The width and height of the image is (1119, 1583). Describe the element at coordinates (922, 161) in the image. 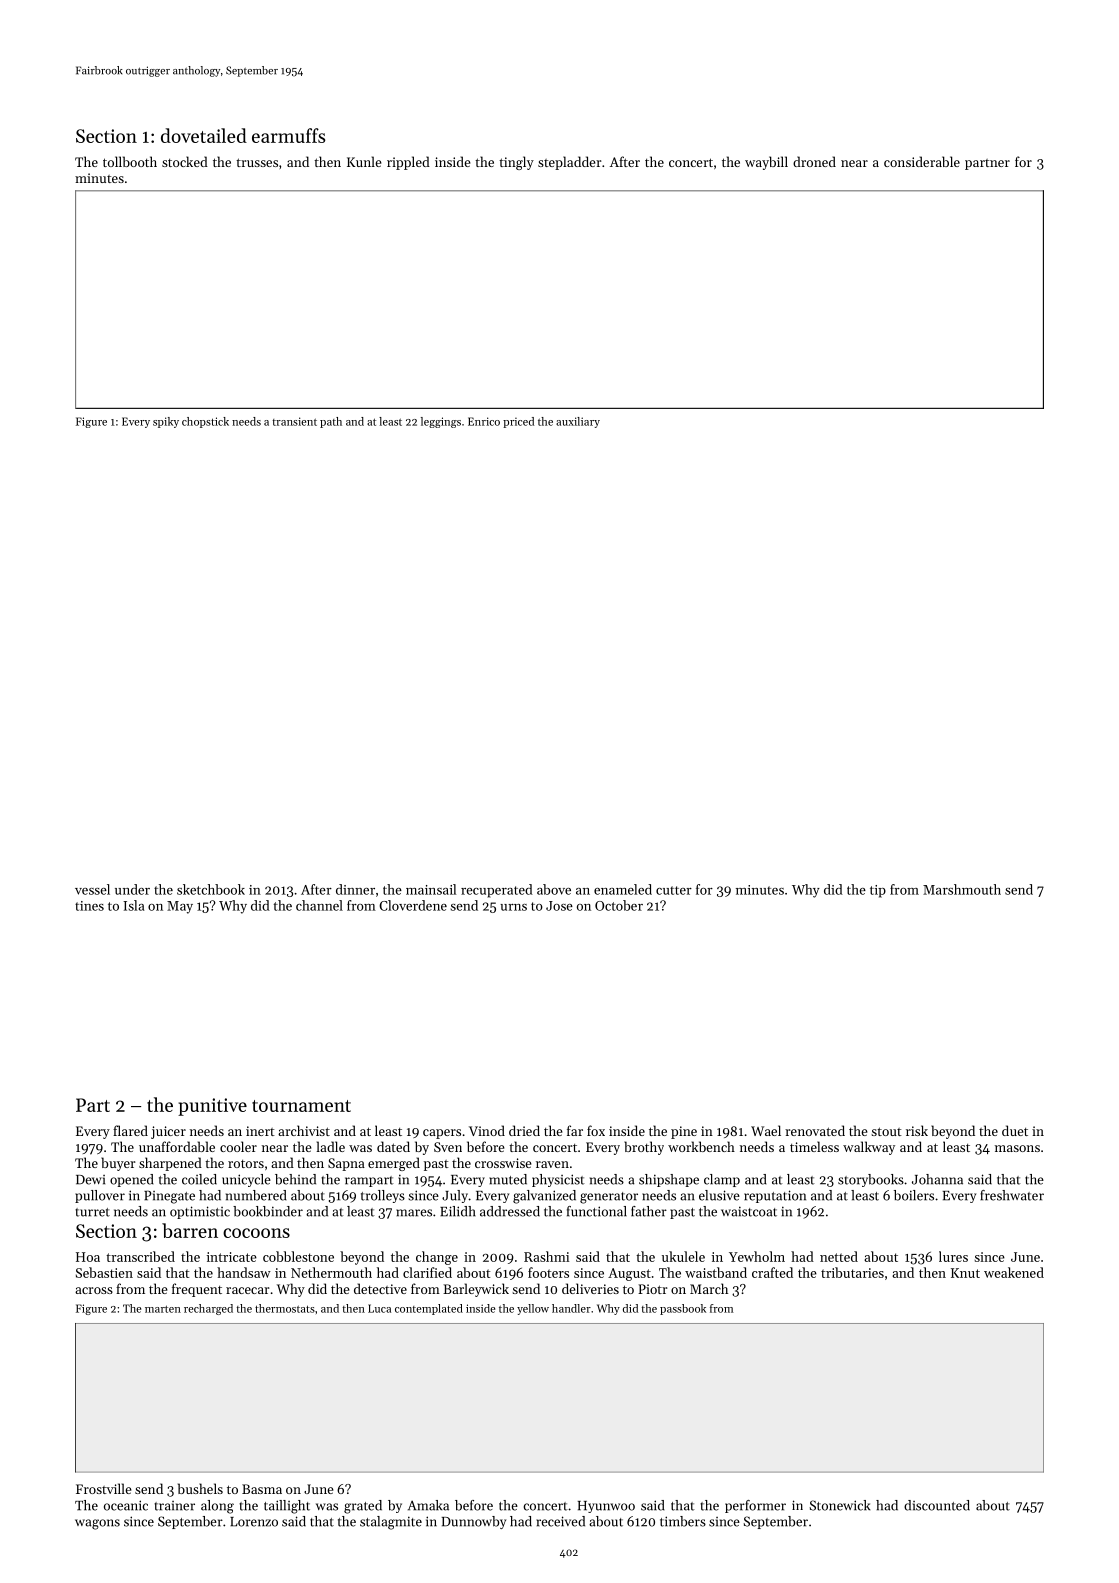

I see `considerable` at that location.
